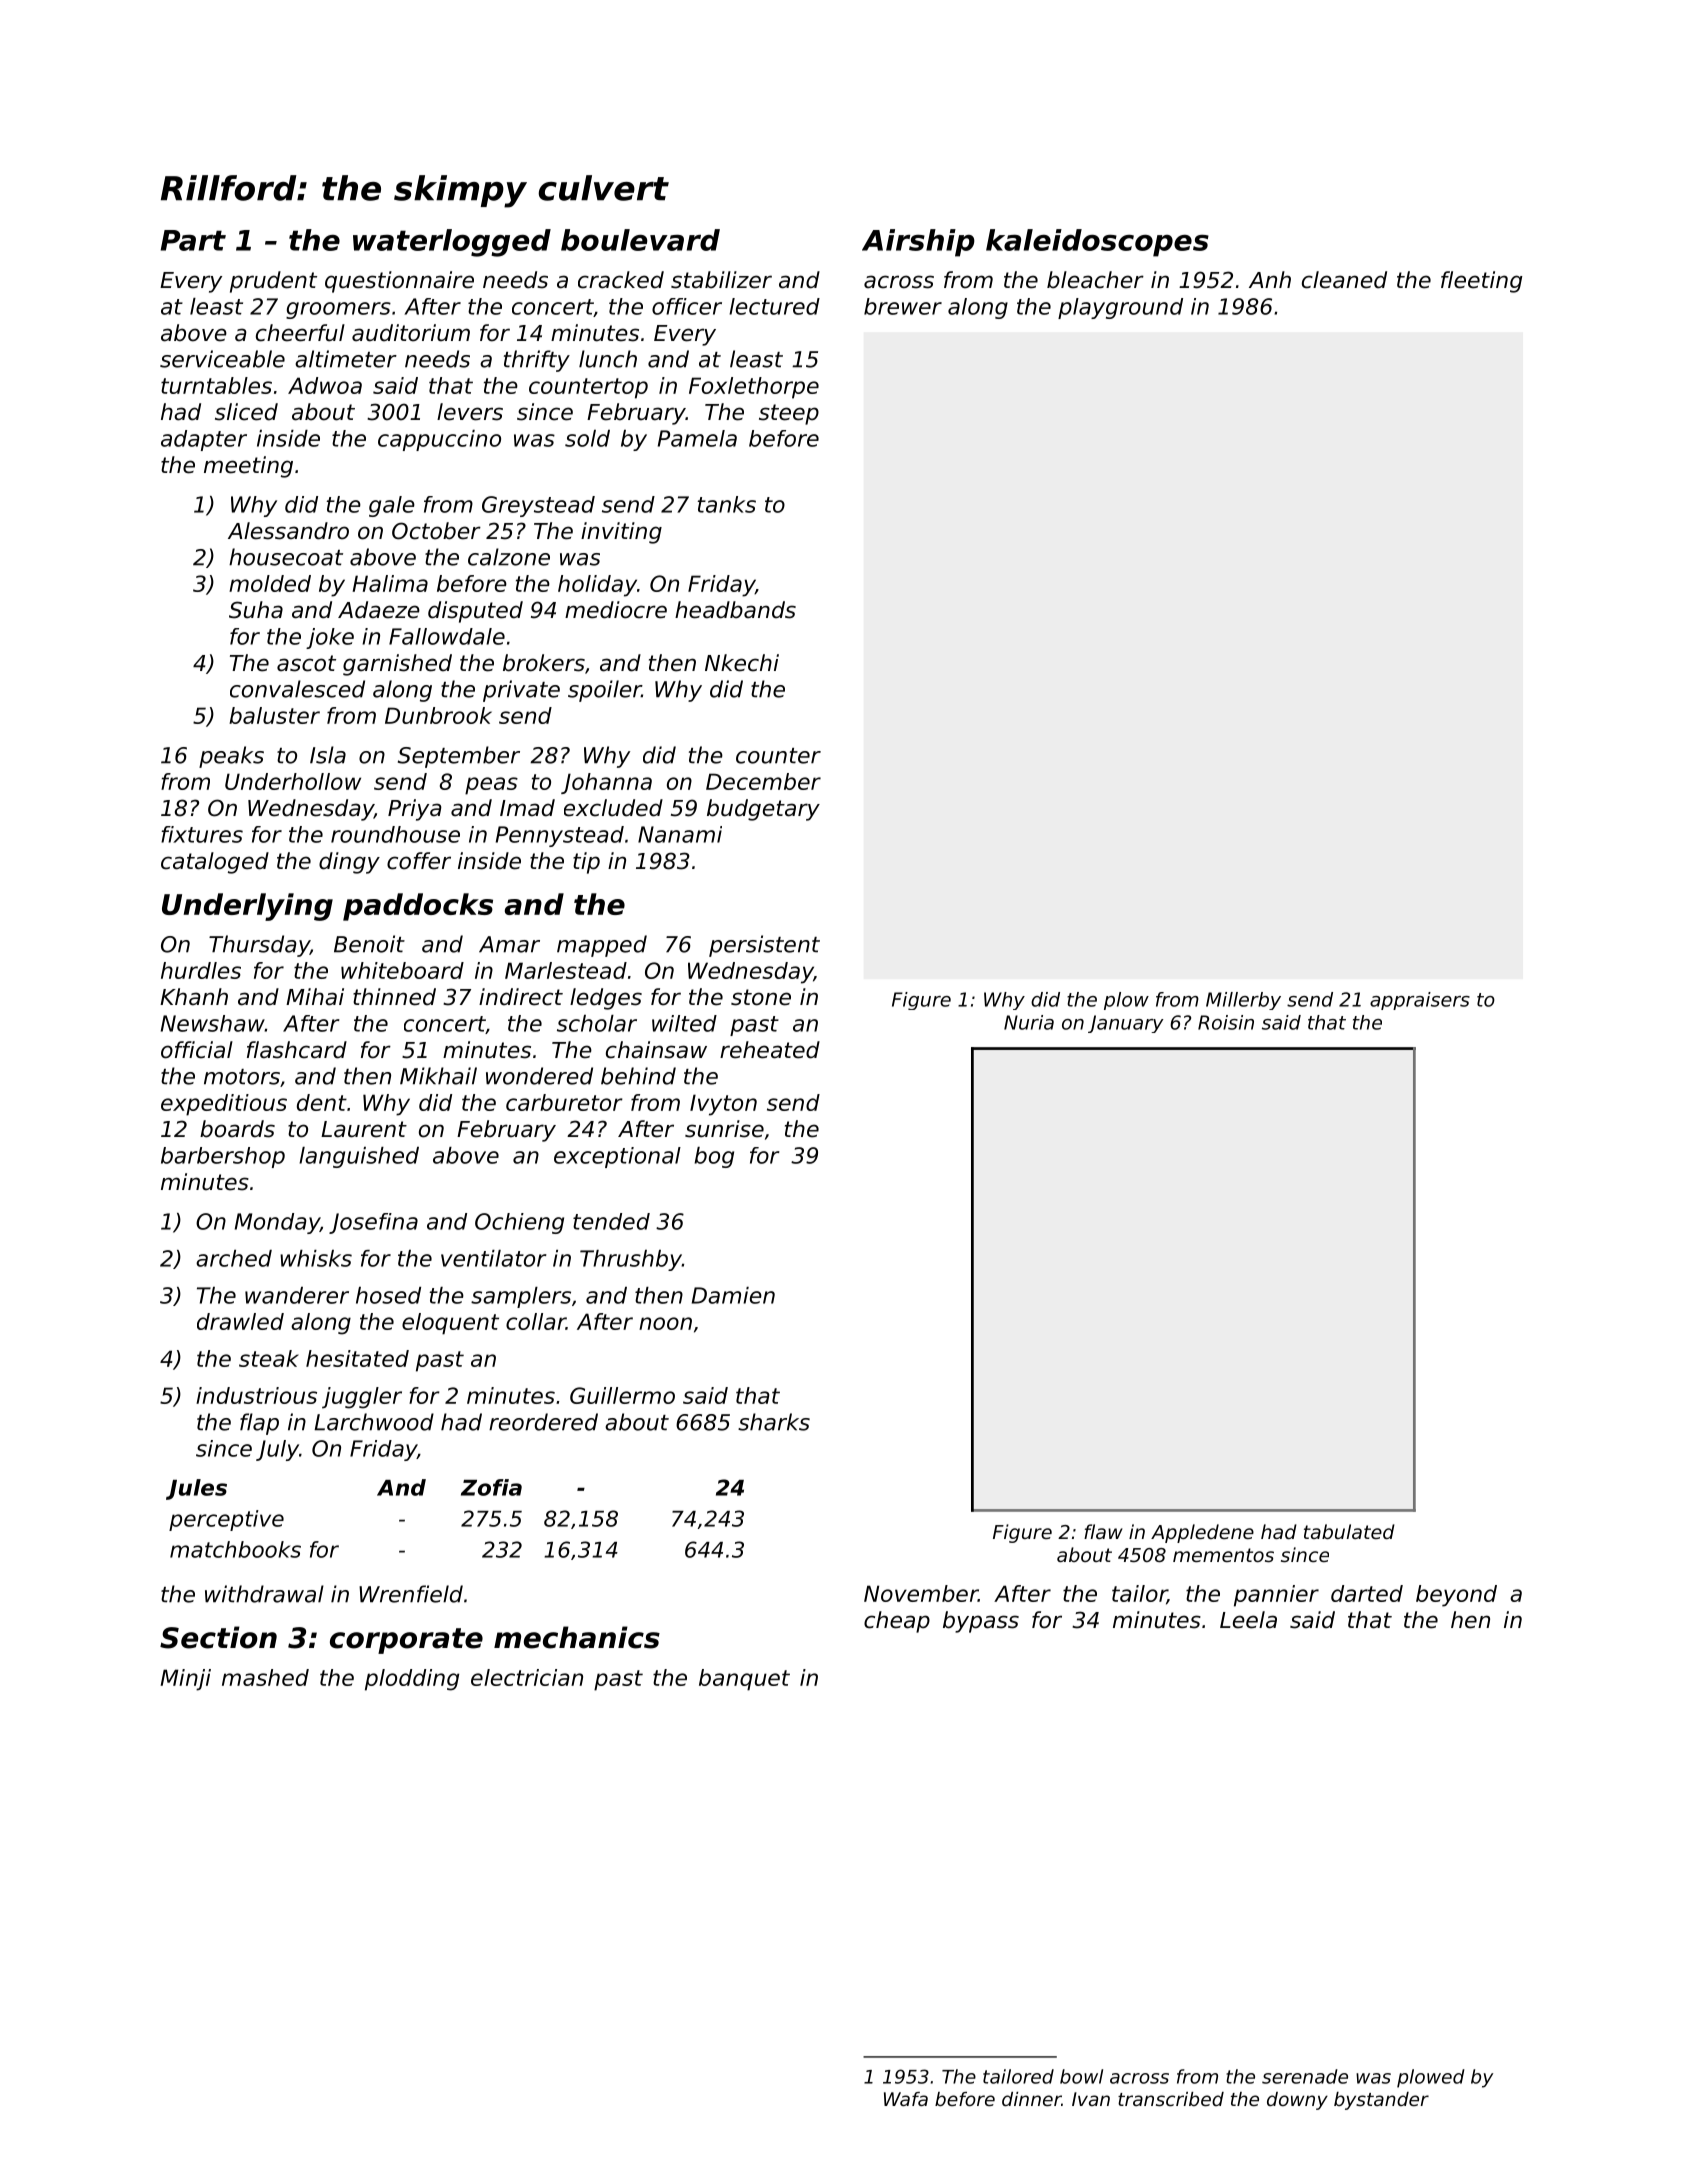 The height and width of the document is (2178, 1683). What do you see at coordinates (411, 333) in the document?
I see `auditorium` at bounding box center [411, 333].
